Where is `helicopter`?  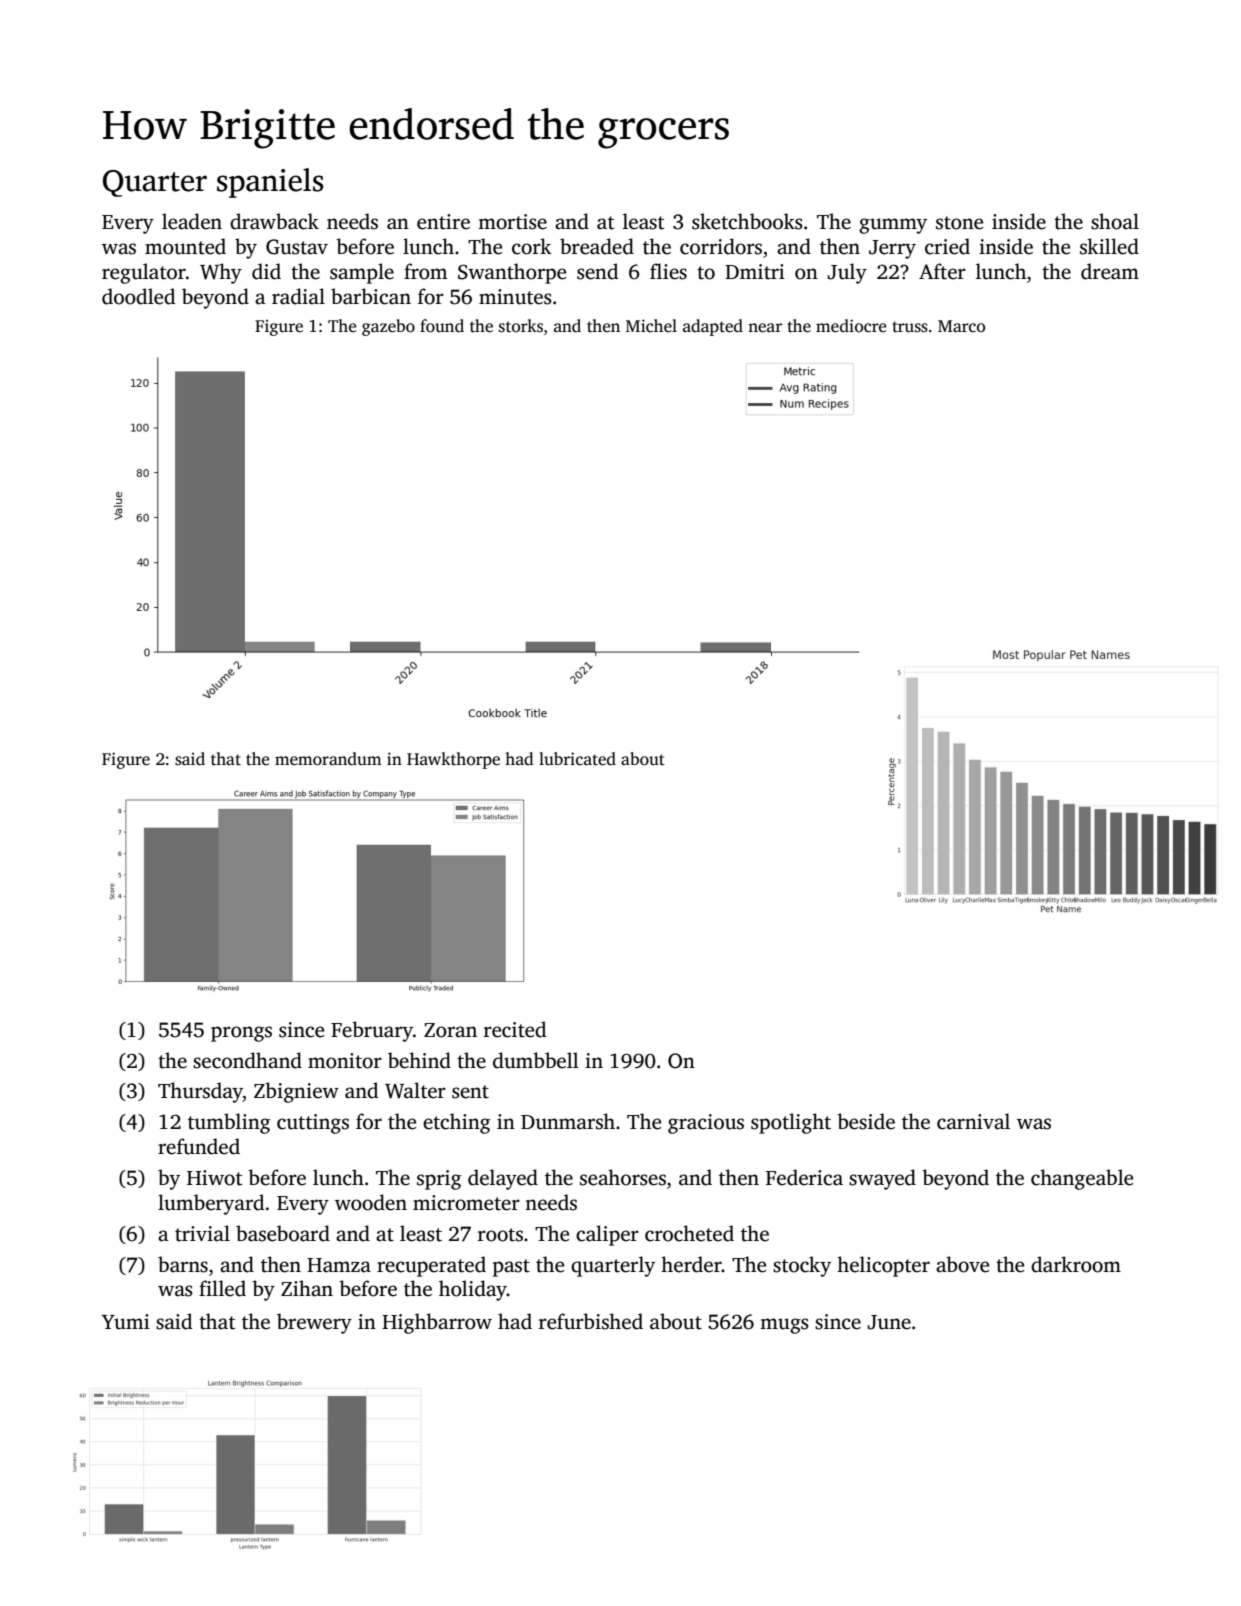
helicopter is located at coordinates (883, 1266).
